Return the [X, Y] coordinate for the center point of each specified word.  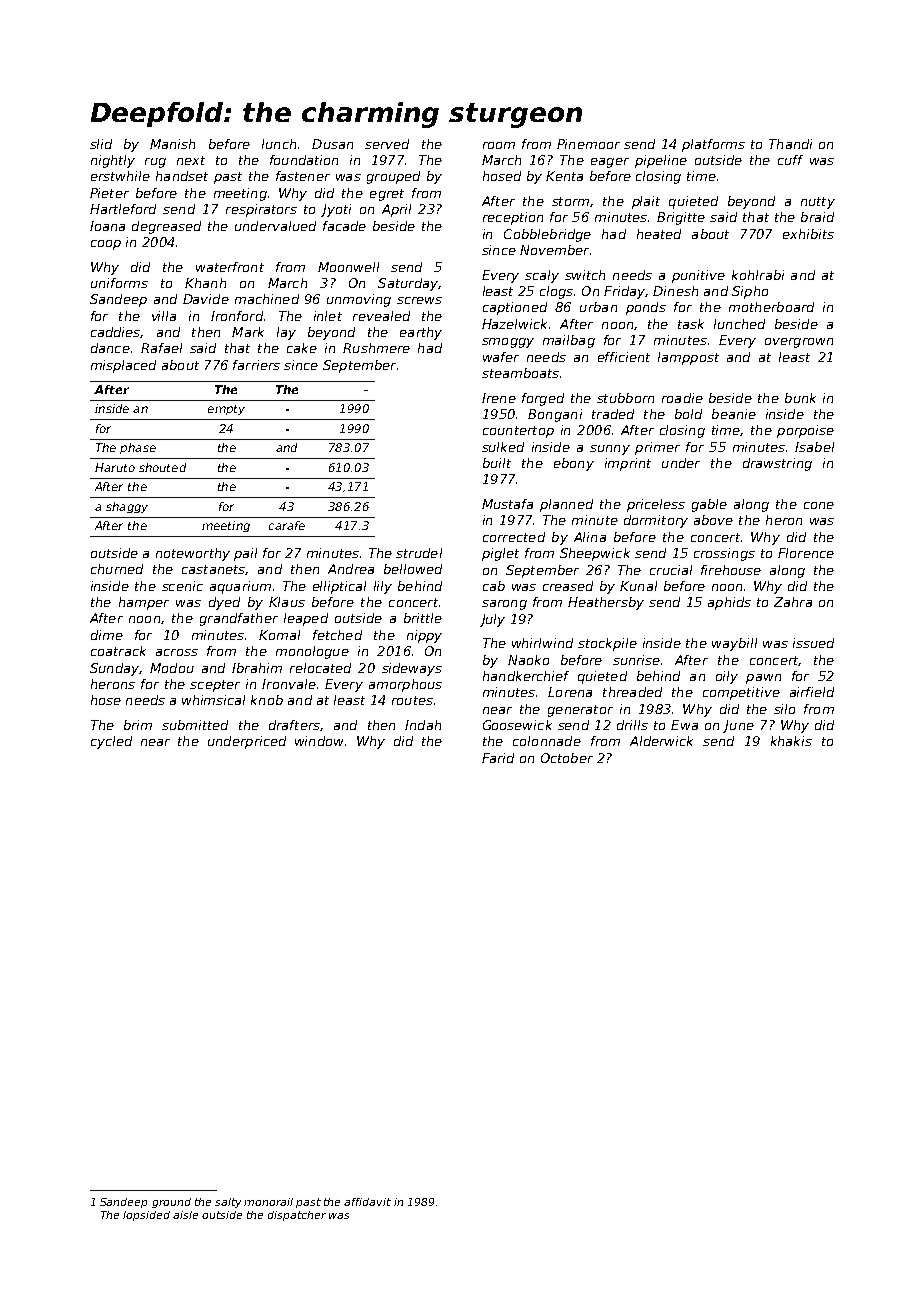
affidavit [367, 1202]
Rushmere [376, 348]
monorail [268, 1202]
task [691, 324]
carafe [287, 525]
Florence [806, 553]
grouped [393, 177]
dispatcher [297, 1216]
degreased [166, 227]
